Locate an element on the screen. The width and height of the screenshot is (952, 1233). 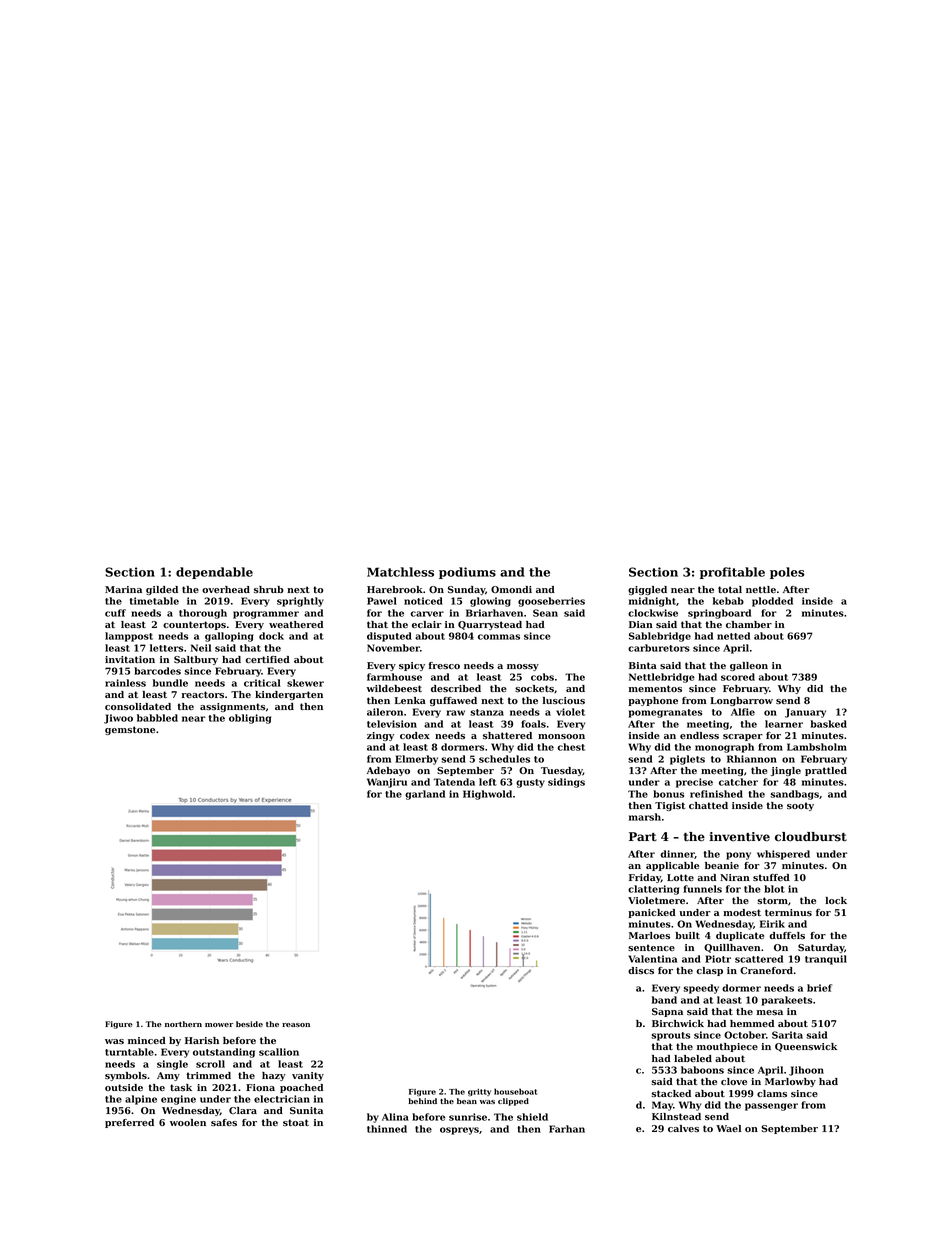
Wael is located at coordinates (728, 1128).
